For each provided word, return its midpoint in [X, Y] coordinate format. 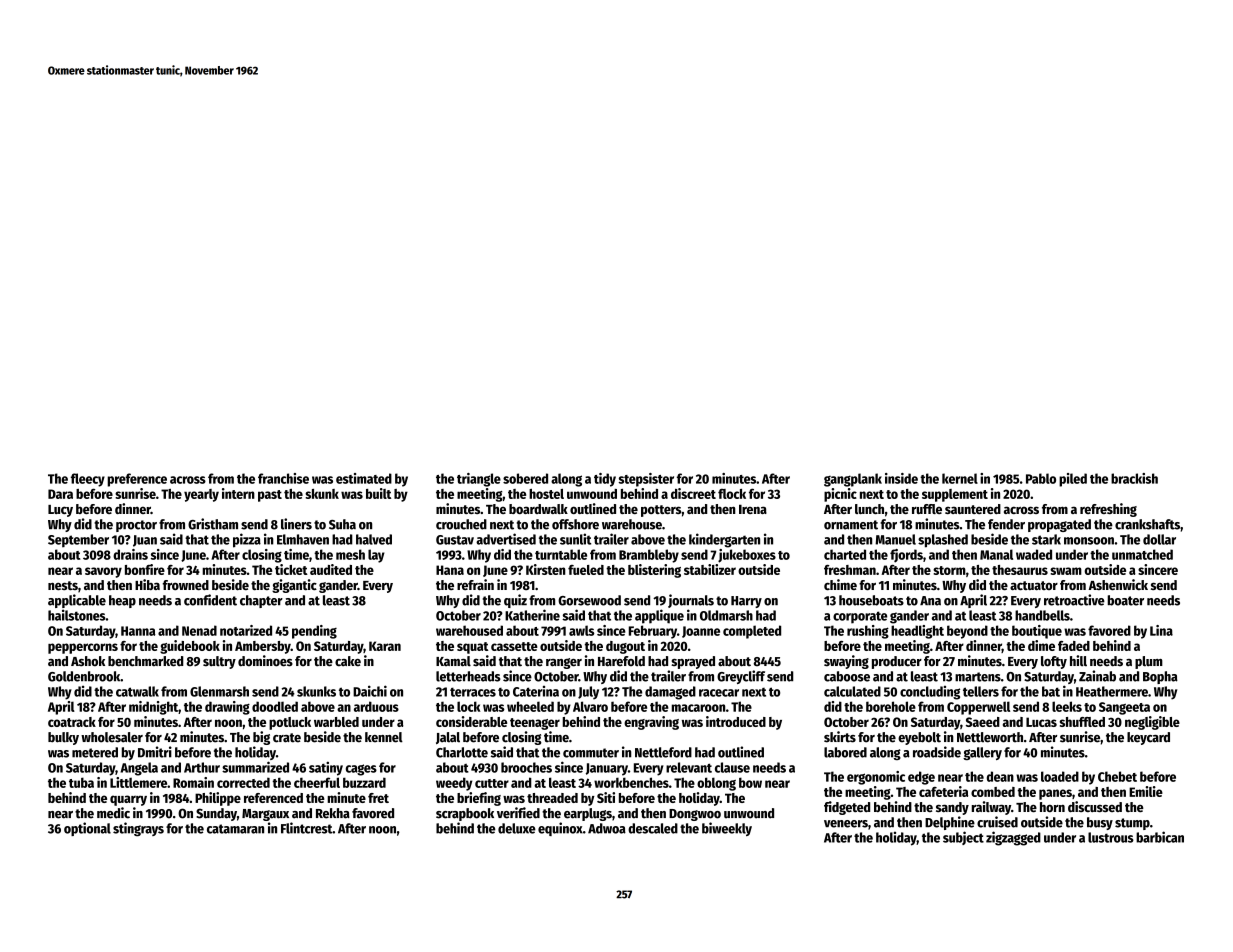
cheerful [317, 782]
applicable [77, 601]
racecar [719, 693]
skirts [840, 737]
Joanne [701, 632]
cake [348, 661]
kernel [960, 478]
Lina [1161, 630]
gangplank [853, 480]
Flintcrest [307, 828]
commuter [591, 753]
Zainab [1097, 676]
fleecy [88, 480]
